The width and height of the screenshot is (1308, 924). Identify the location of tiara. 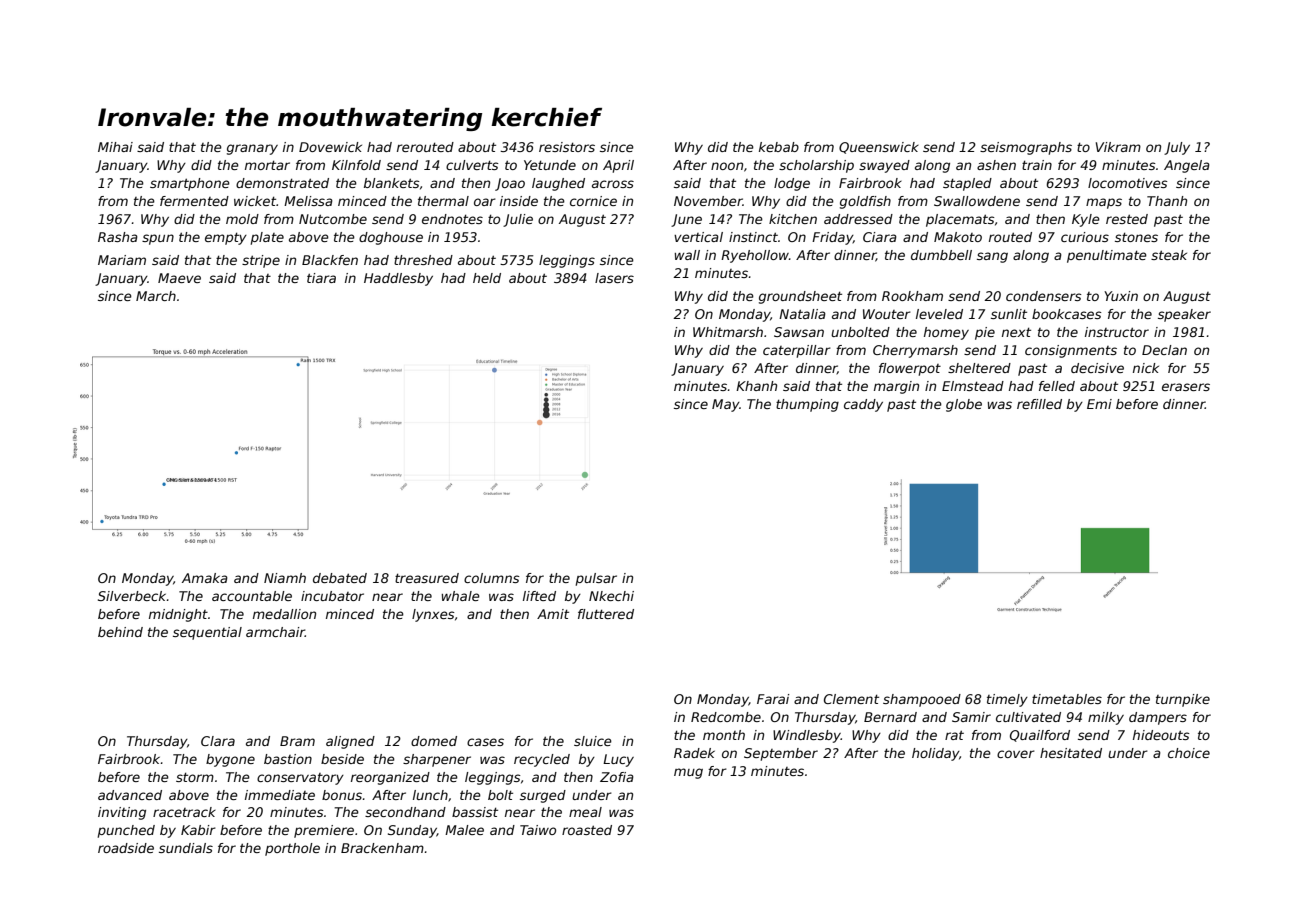
(321, 278).
